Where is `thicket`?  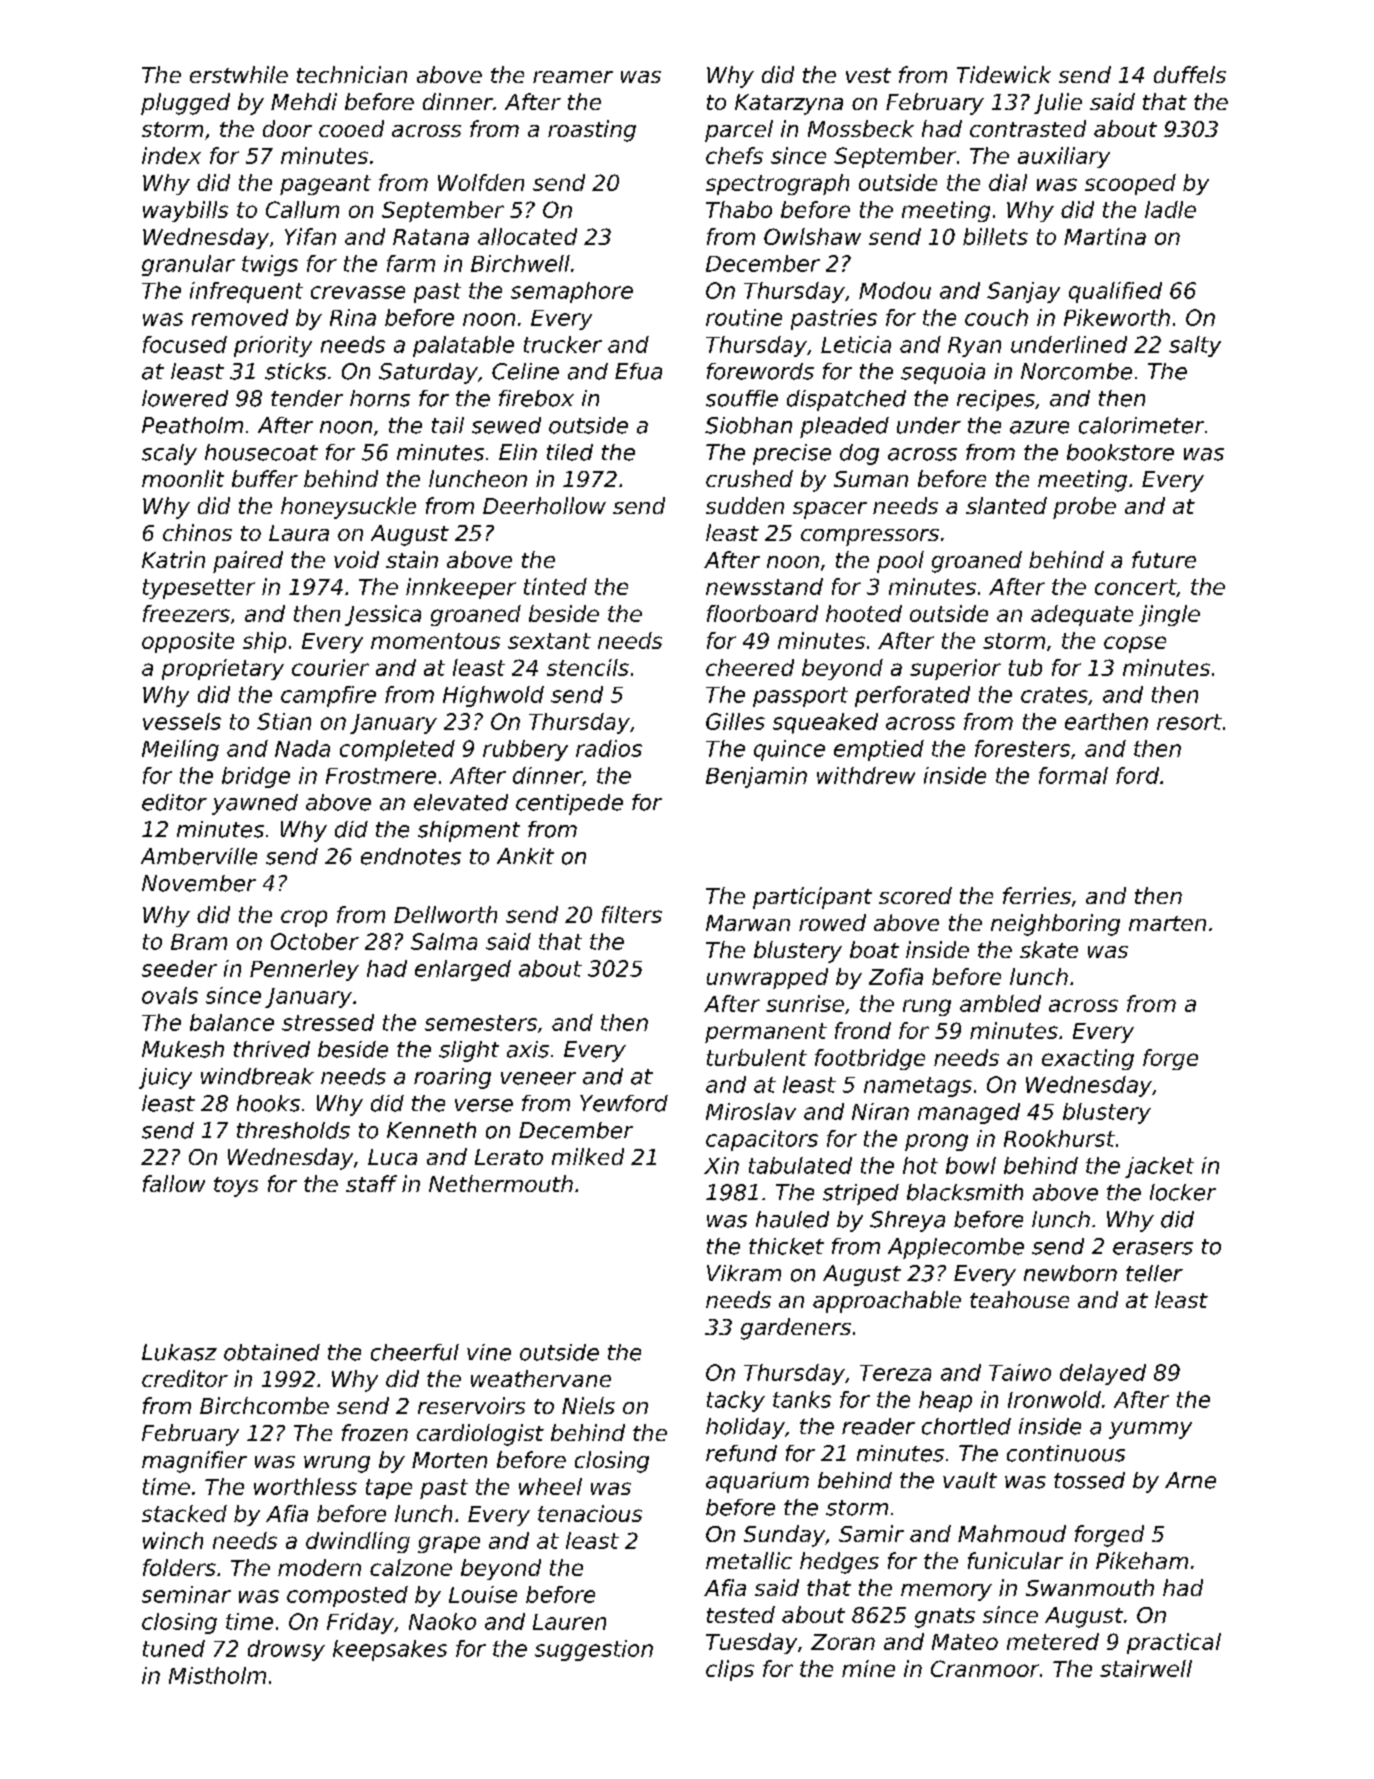
thicket is located at coordinates (786, 1246).
